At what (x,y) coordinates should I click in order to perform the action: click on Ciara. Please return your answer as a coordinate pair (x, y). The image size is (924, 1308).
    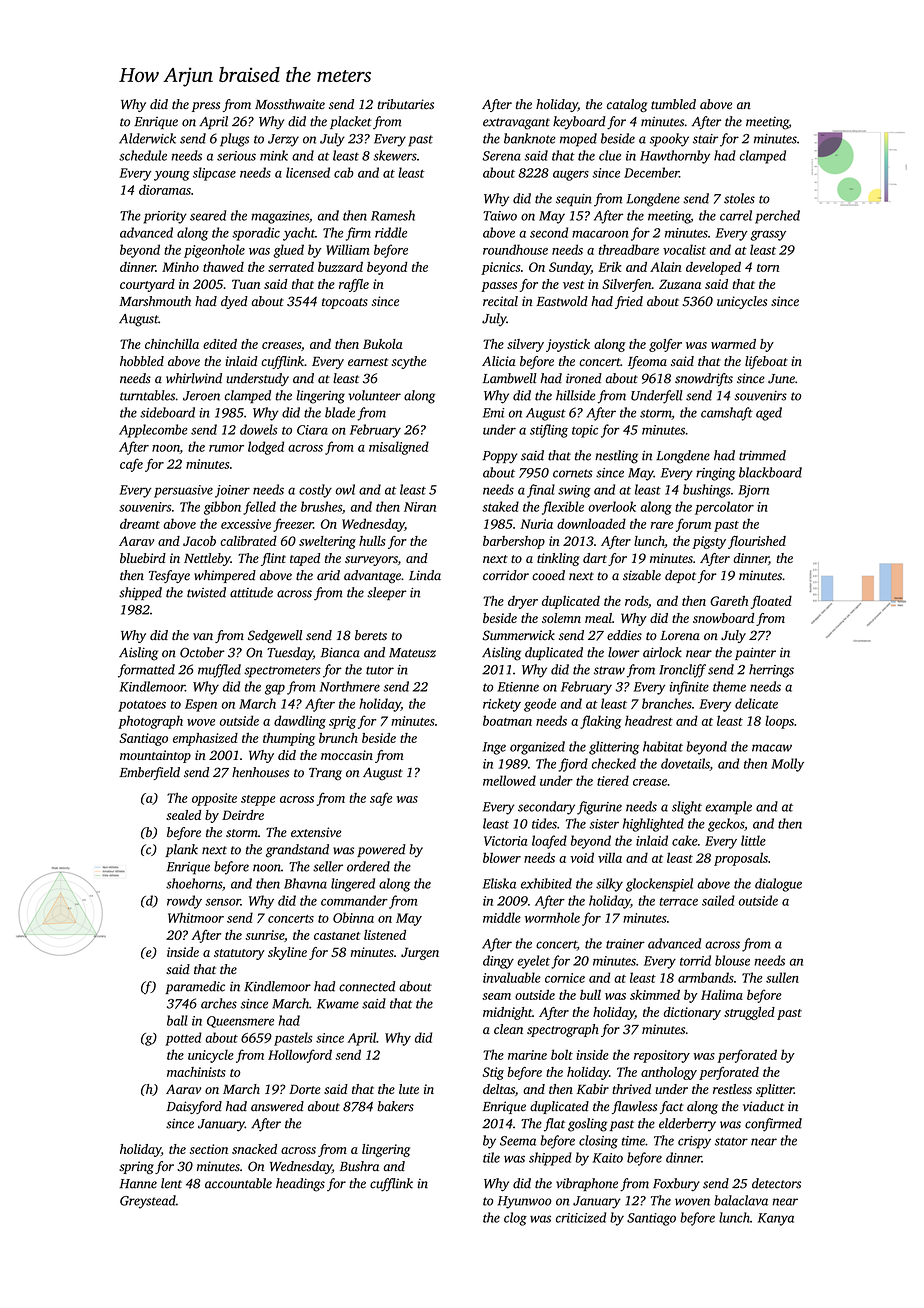
    Looking at the image, I should click on (312, 430).
